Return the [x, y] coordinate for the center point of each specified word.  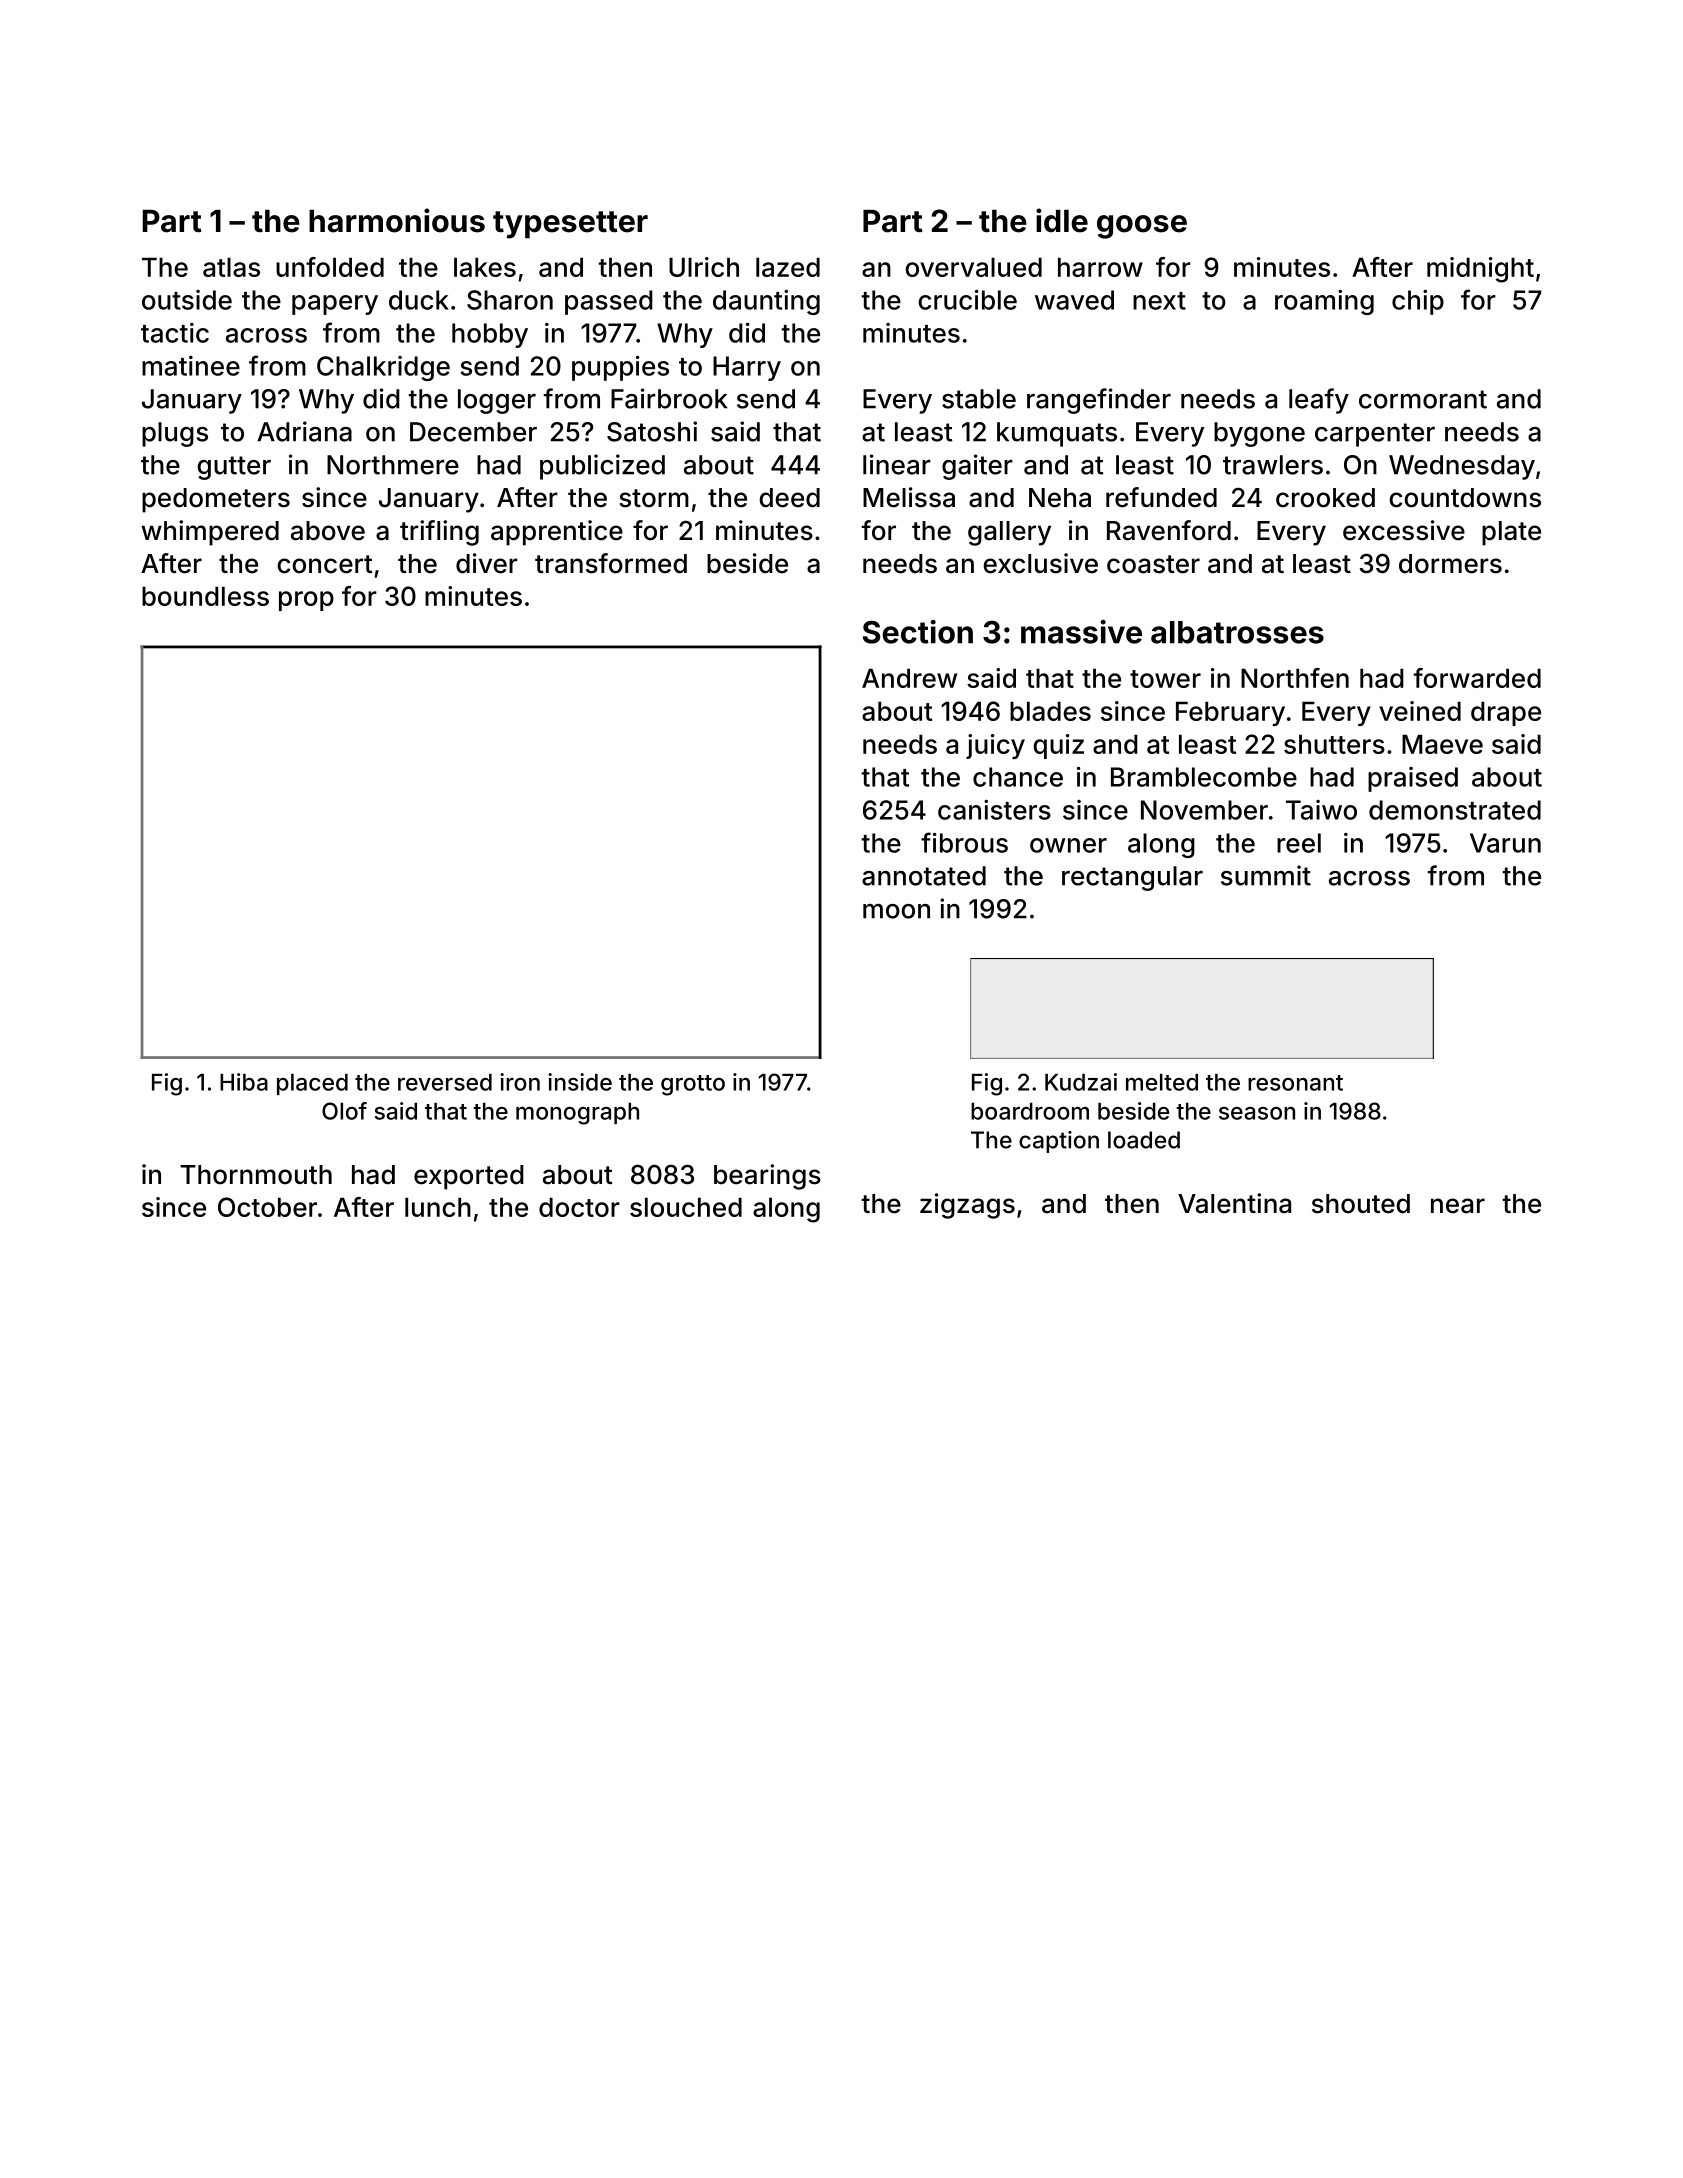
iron [520, 1082]
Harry [747, 368]
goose [1142, 227]
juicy [995, 746]
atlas [231, 267]
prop [306, 601]
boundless [205, 596]
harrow [1100, 267]
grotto [693, 1085]
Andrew [909, 678]
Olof [344, 1111]
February [1230, 713]
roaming [1324, 302]
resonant [1295, 1083]
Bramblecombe [1204, 777]
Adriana [304, 431]
